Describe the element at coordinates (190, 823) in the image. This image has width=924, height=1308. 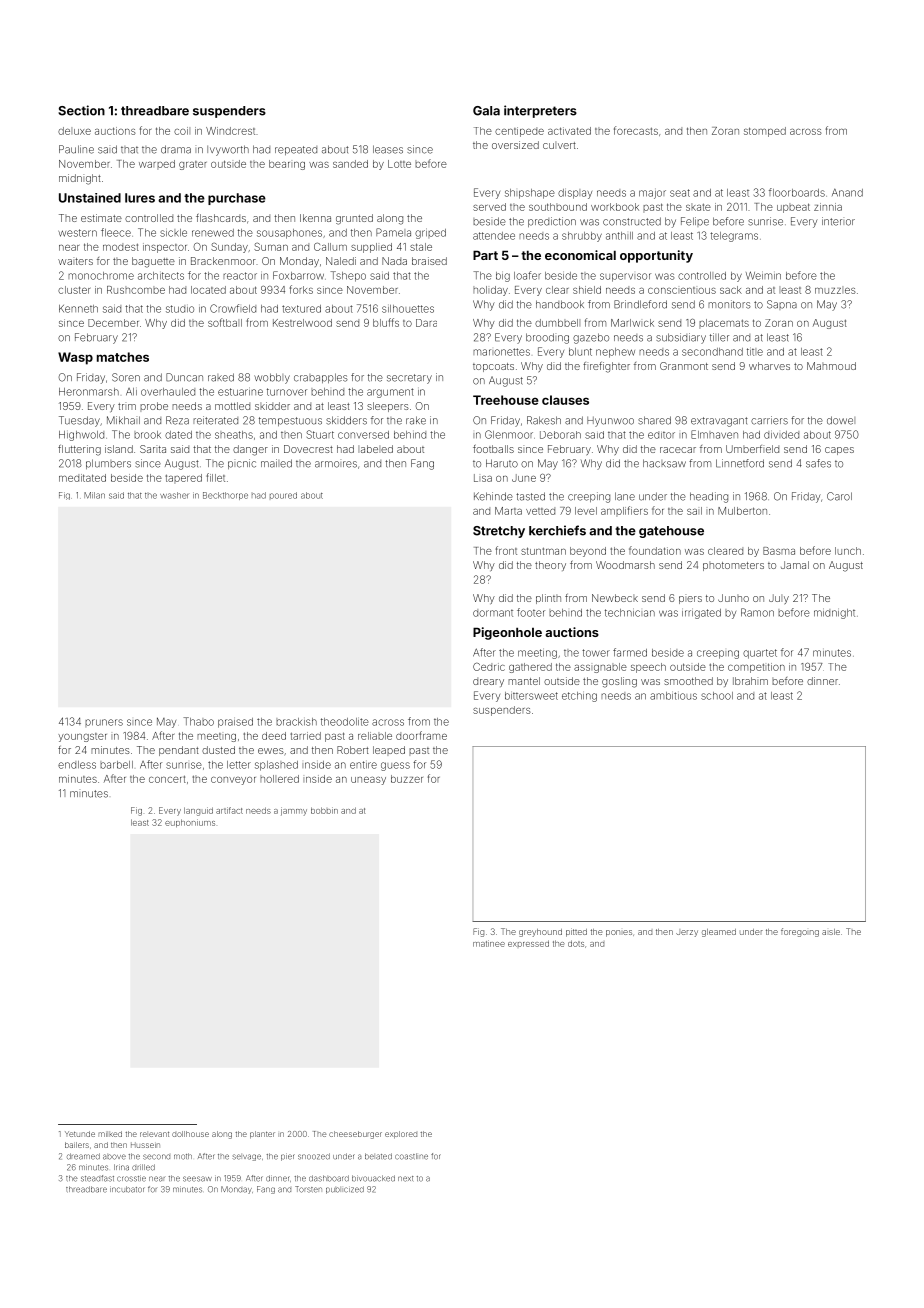
I see `euphoniums` at that location.
